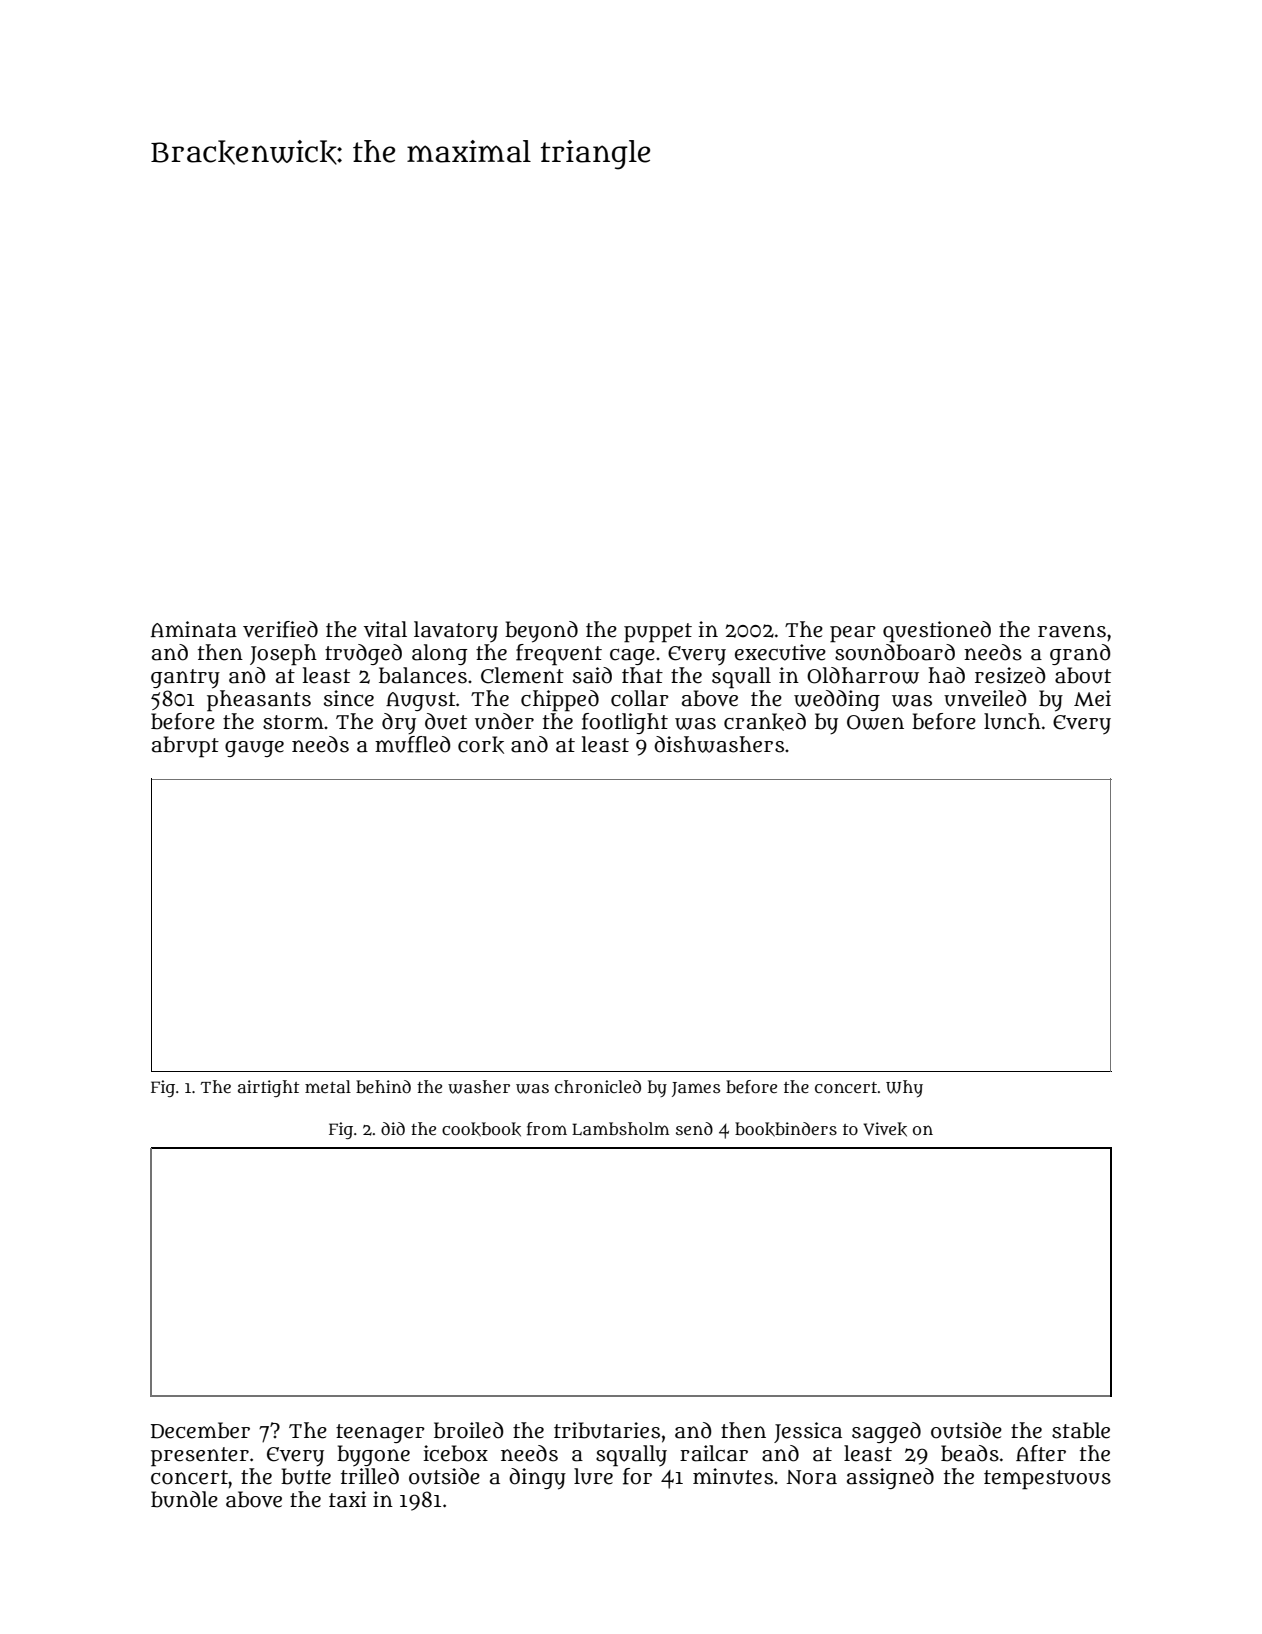 Image resolution: width=1262 pixels, height=1634 pixels. I want to click on footlight, so click(625, 723).
